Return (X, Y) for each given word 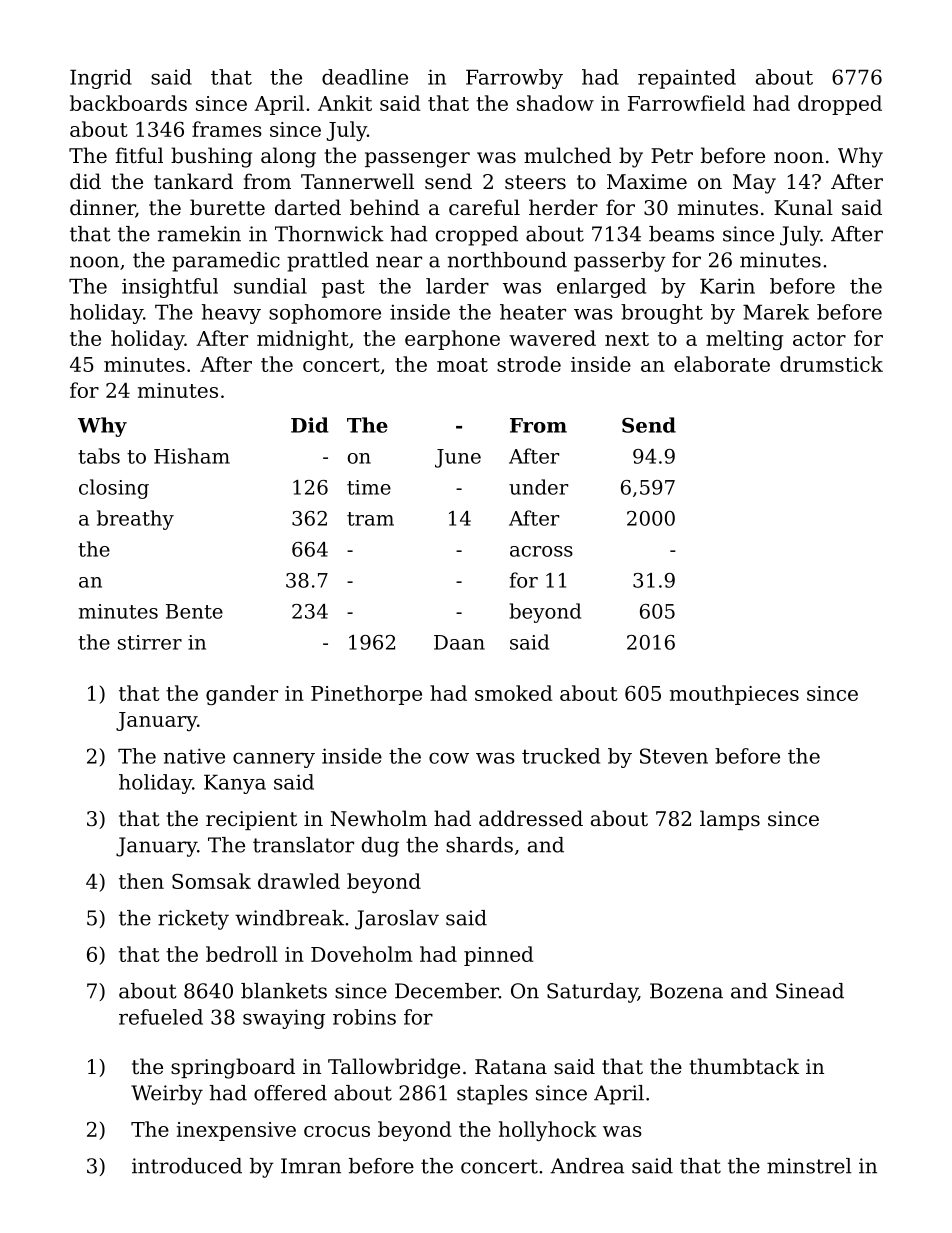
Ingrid (101, 79)
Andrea (587, 1166)
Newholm (378, 818)
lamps (730, 820)
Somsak (211, 881)
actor (819, 339)
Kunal (803, 207)
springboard (233, 1068)
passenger (417, 160)
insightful (170, 288)
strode (529, 364)
